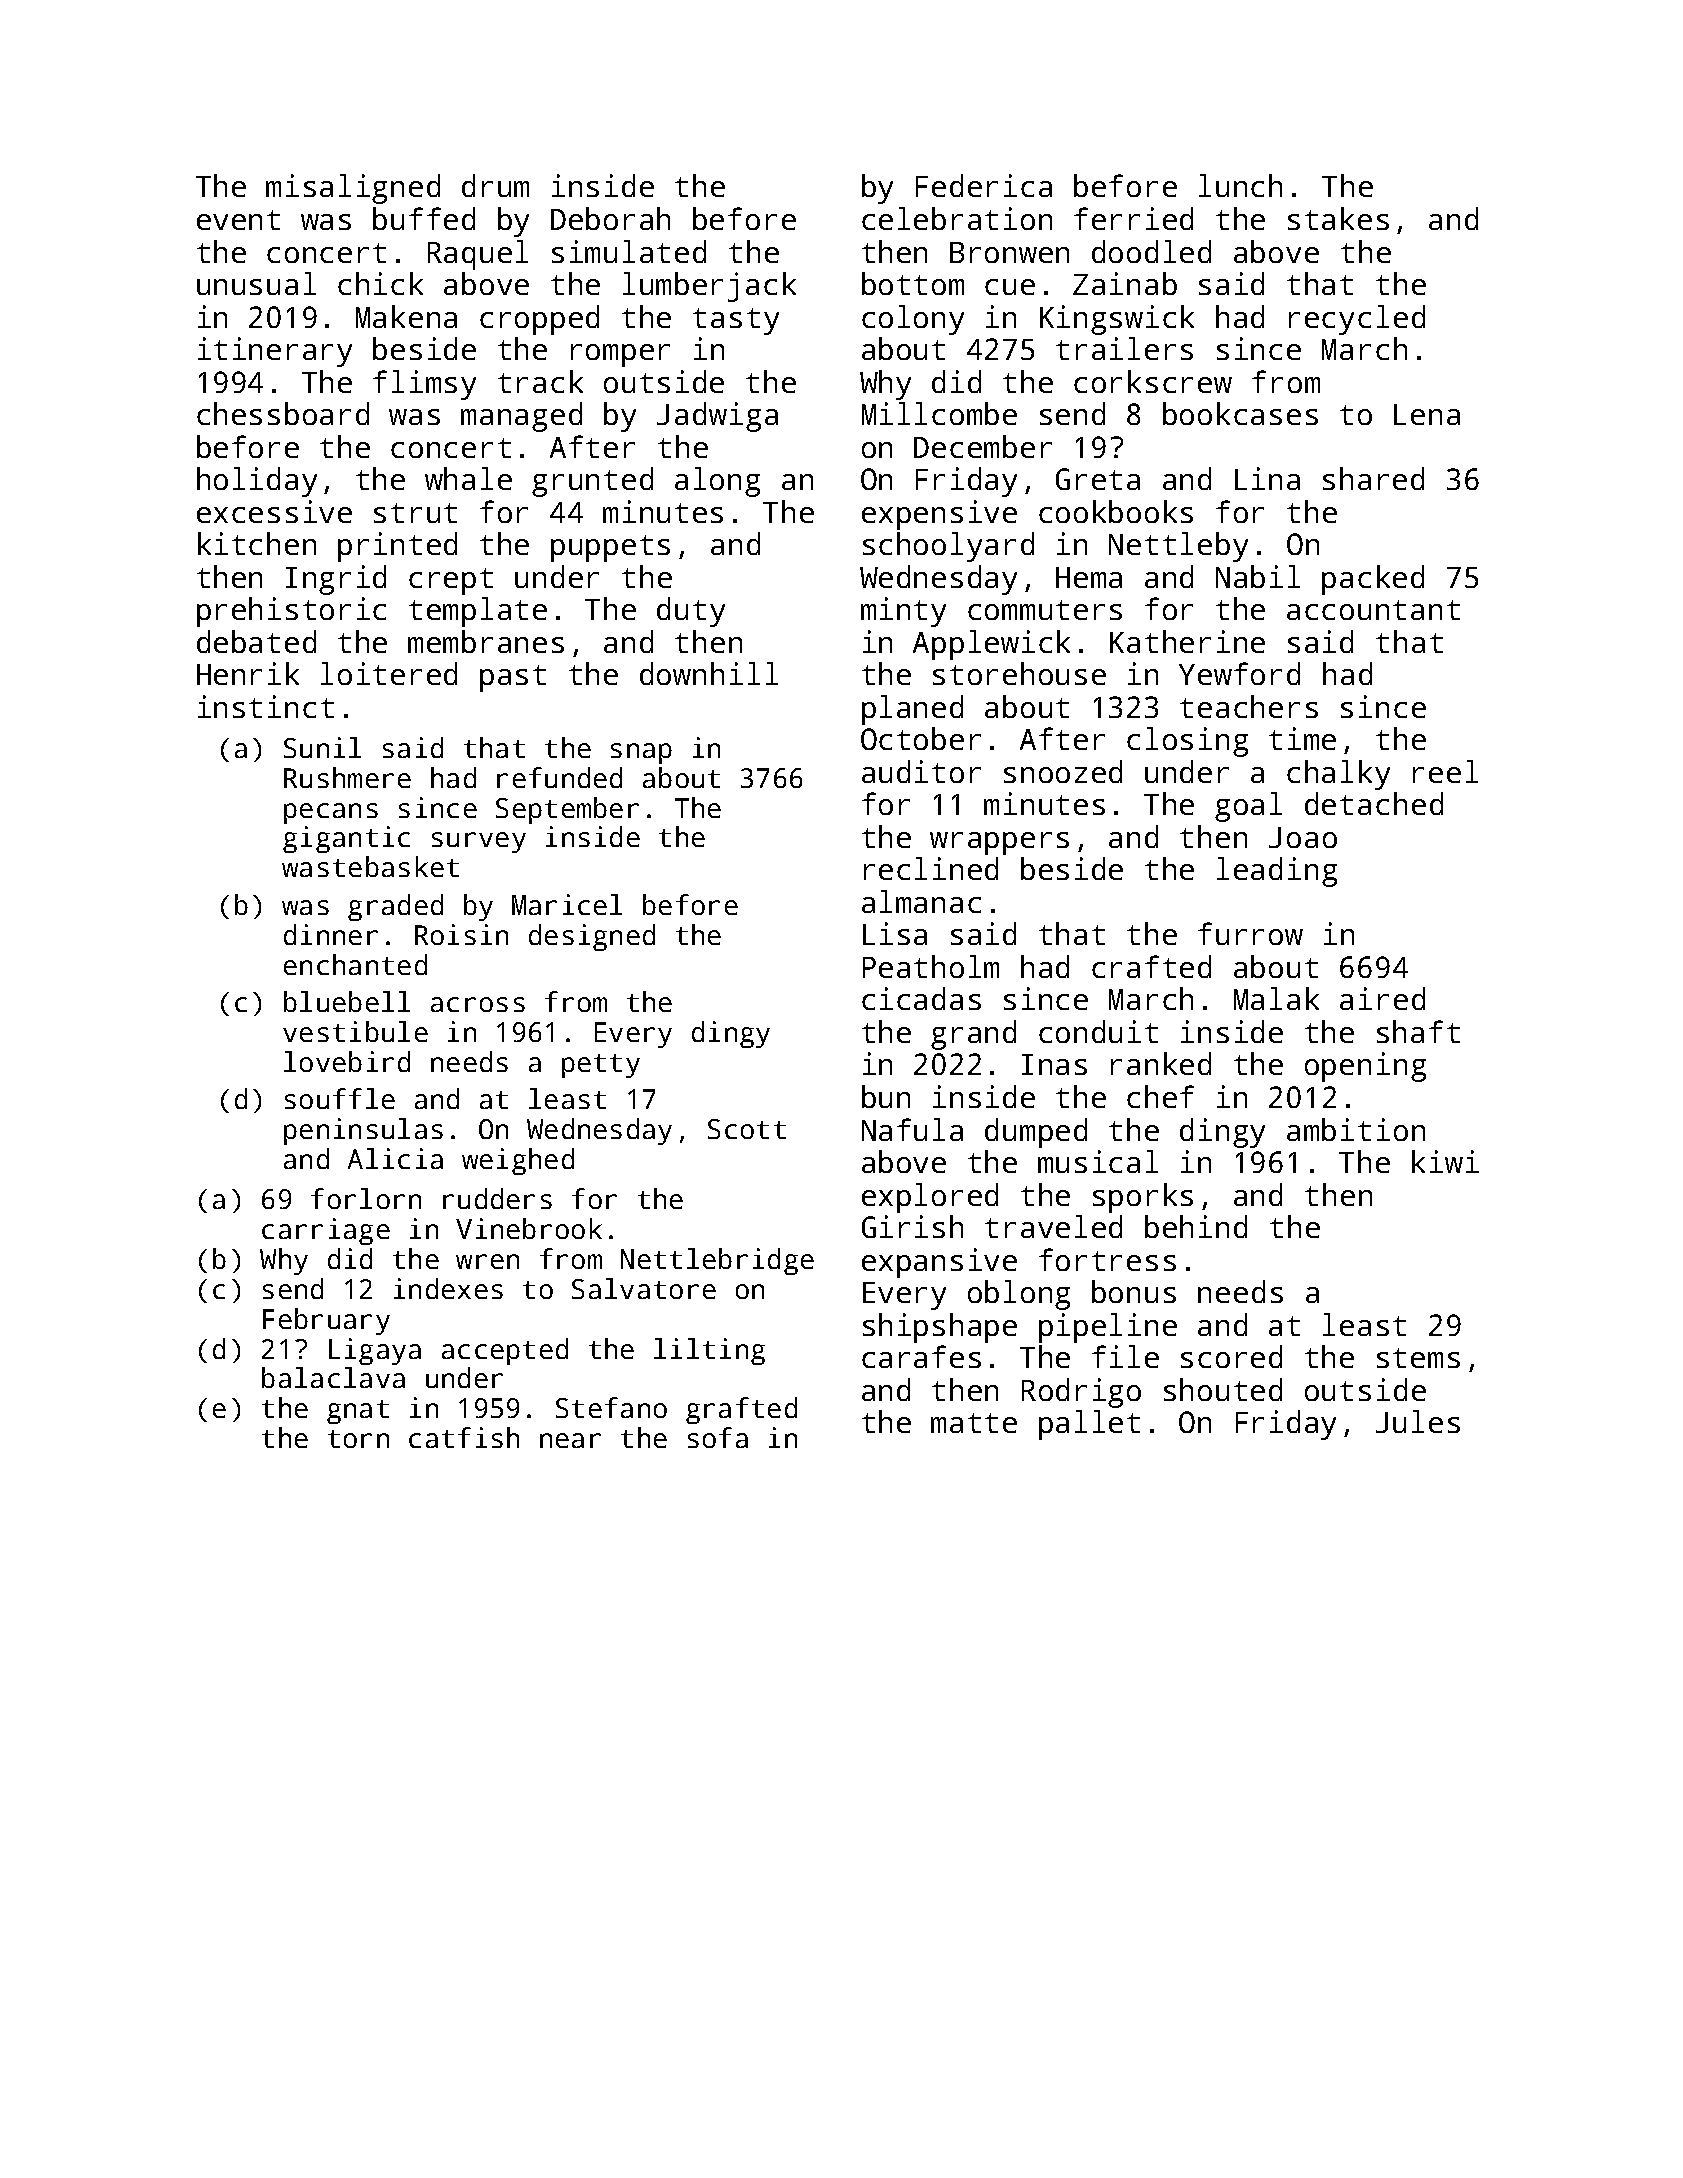 Image resolution: width=1683 pixels, height=2178 pixels. I want to click on dinner, so click(331, 934).
